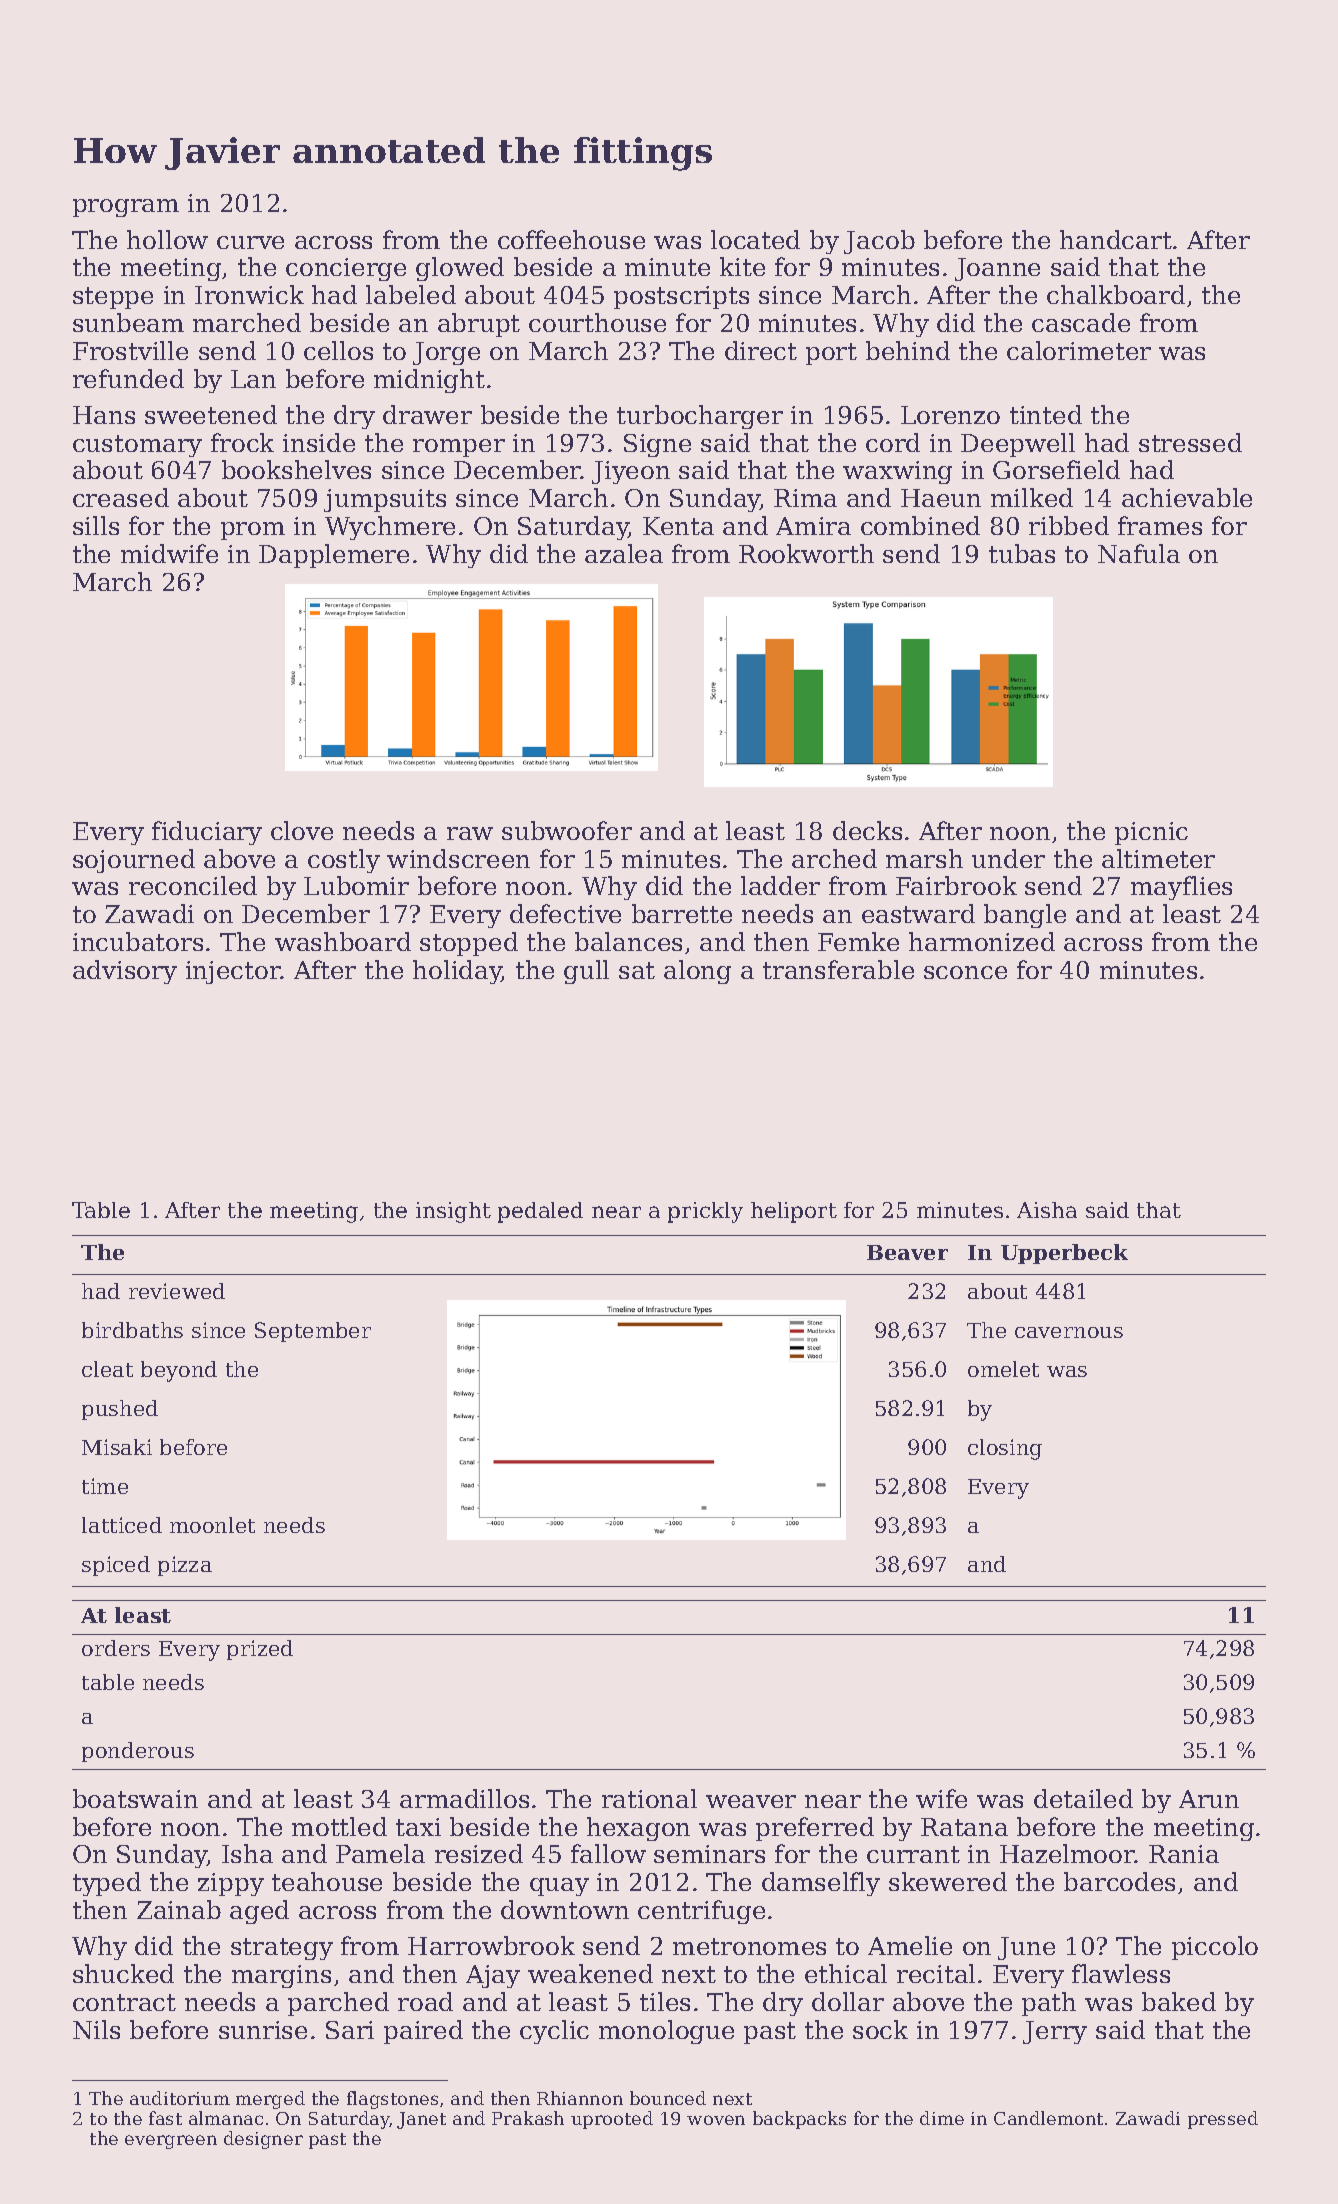 This image has height=2204, width=1338. Describe the element at coordinates (250, 242) in the image. I see `curve` at that location.
